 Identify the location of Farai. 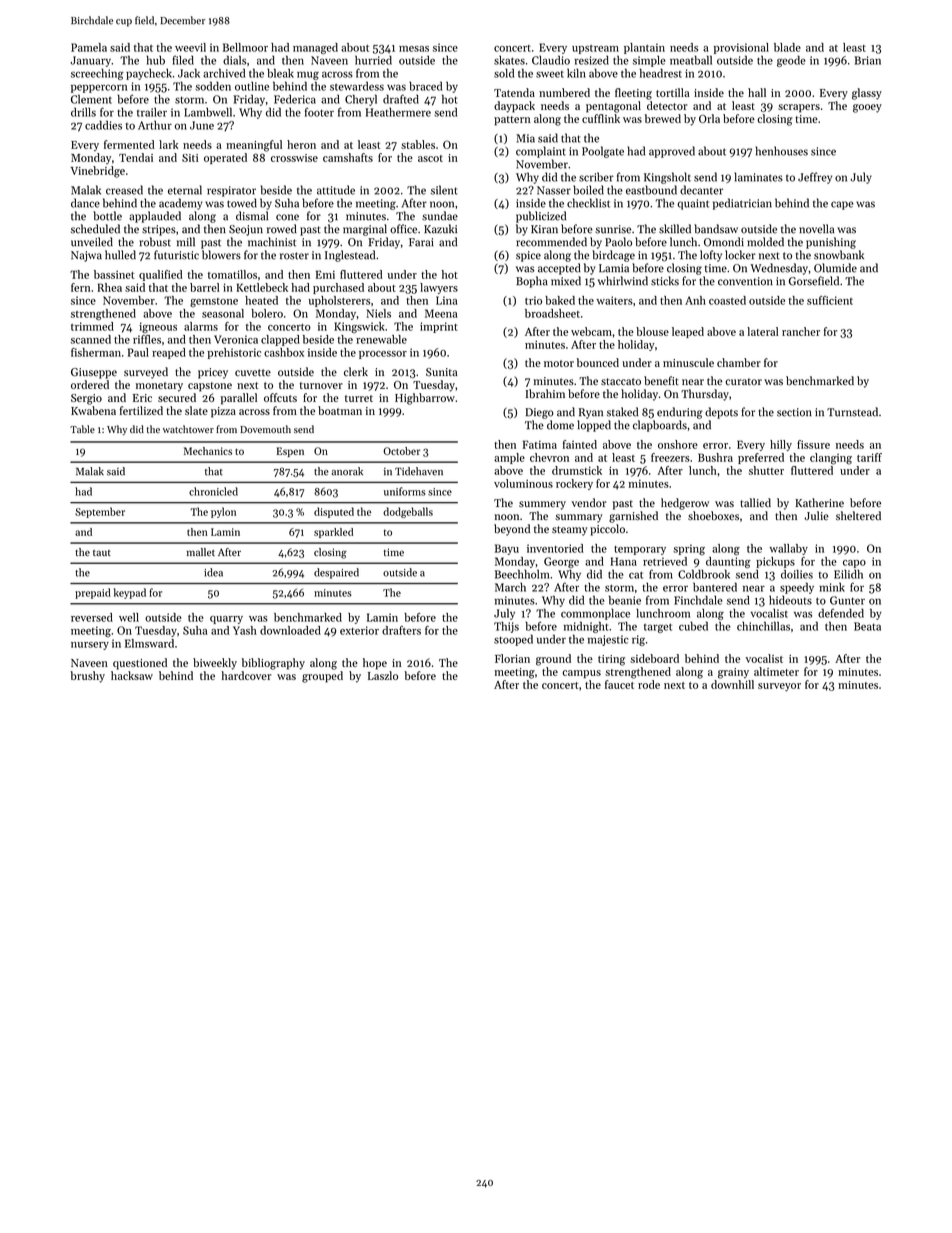
(421, 242).
